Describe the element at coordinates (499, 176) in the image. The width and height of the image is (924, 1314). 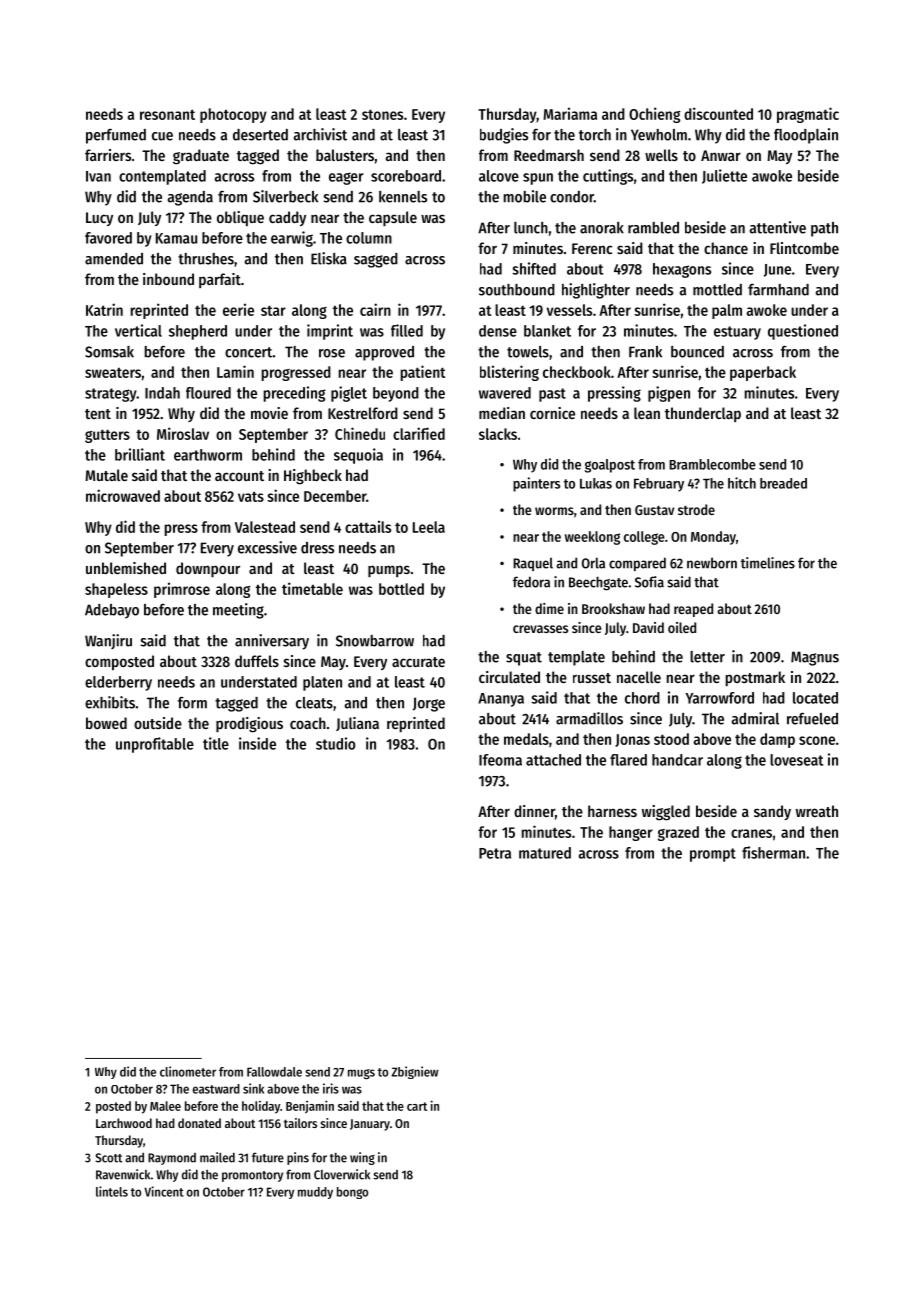
I see `alcove` at that location.
